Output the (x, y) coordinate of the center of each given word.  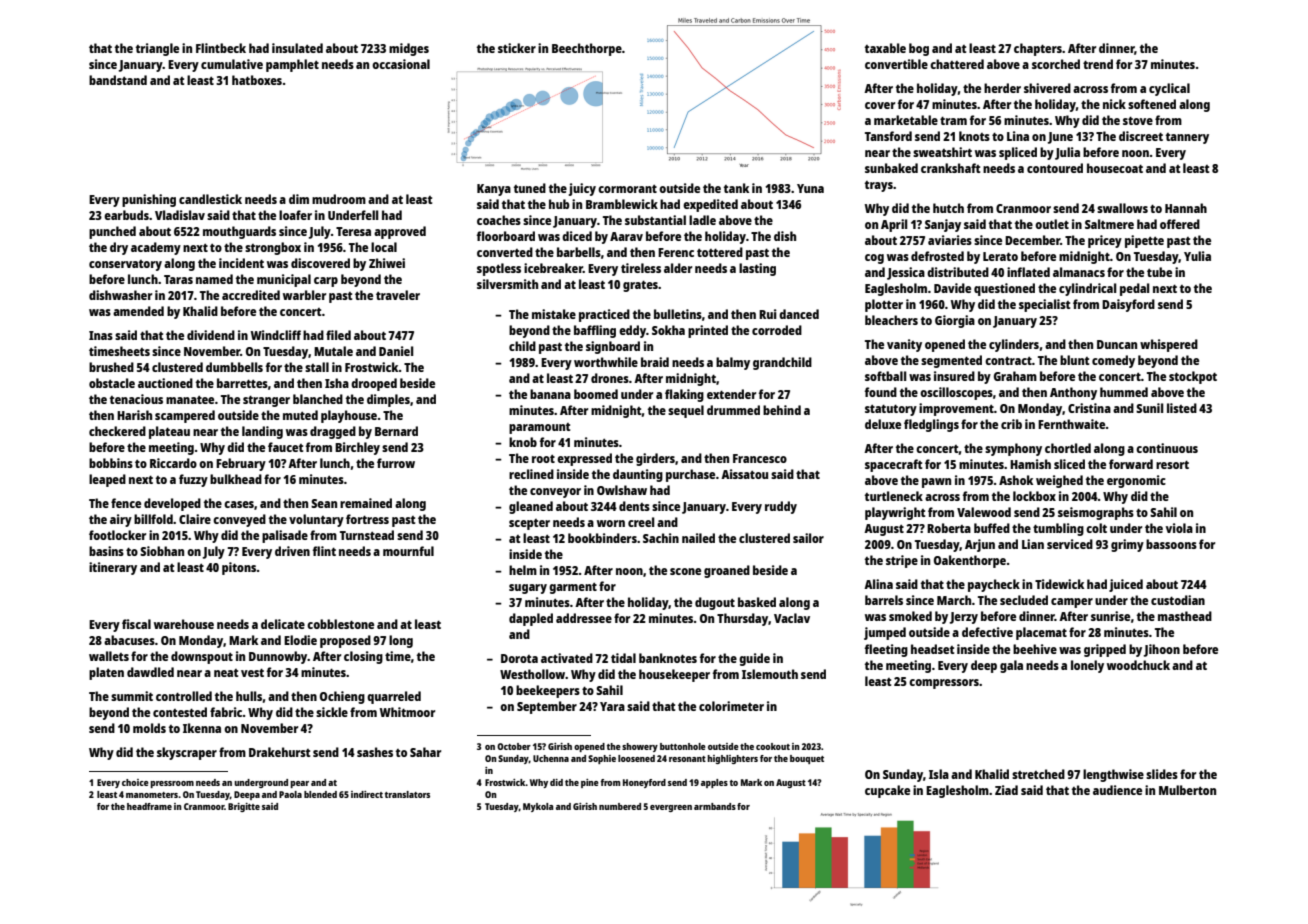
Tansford (888, 136)
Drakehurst (279, 752)
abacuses (129, 640)
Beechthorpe (587, 49)
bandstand (118, 80)
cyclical (1169, 89)
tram (953, 120)
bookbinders (602, 538)
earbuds (126, 215)
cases (239, 504)
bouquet (807, 759)
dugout (715, 603)
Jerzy (964, 618)
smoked (910, 616)
